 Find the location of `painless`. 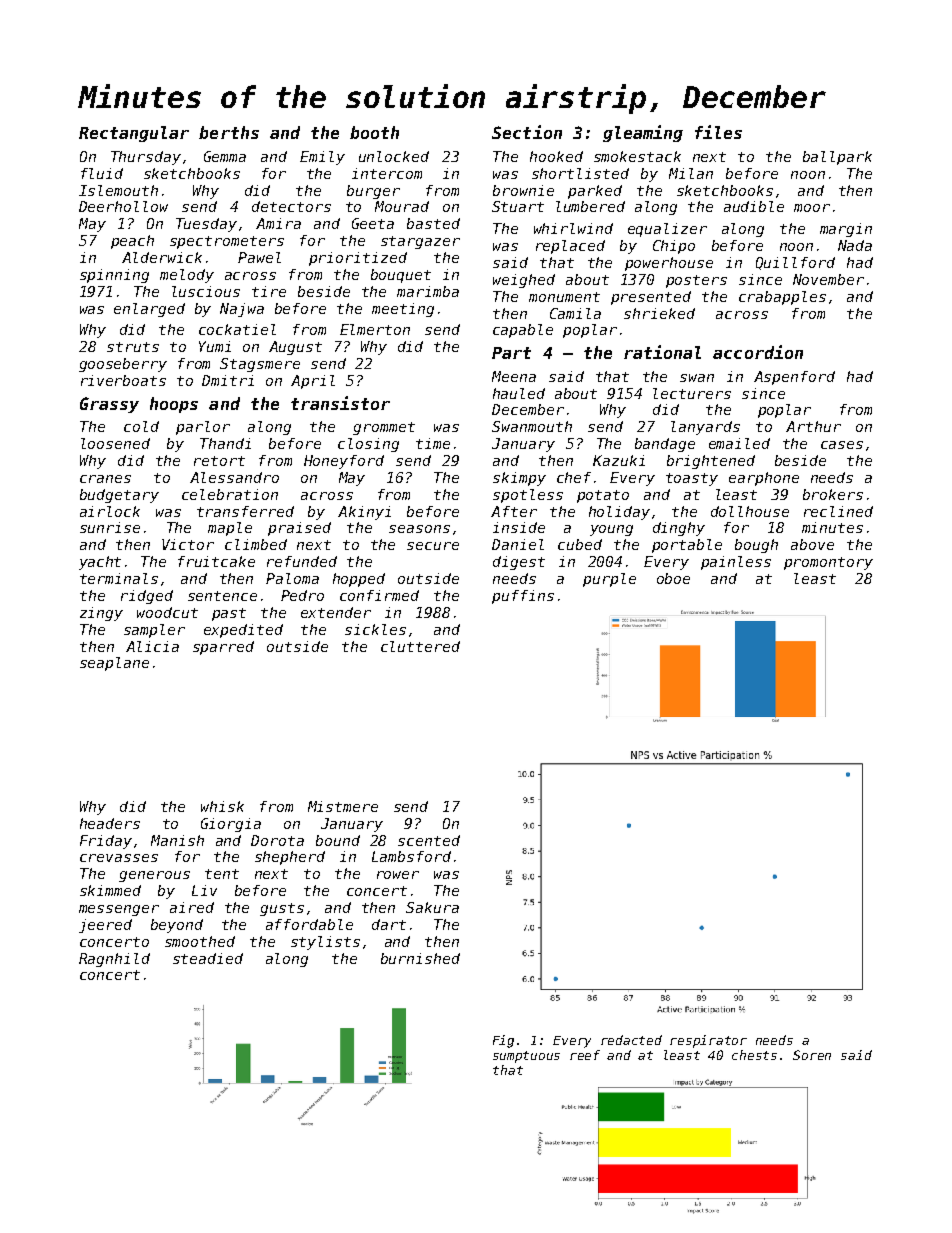

painless is located at coordinates (736, 563).
